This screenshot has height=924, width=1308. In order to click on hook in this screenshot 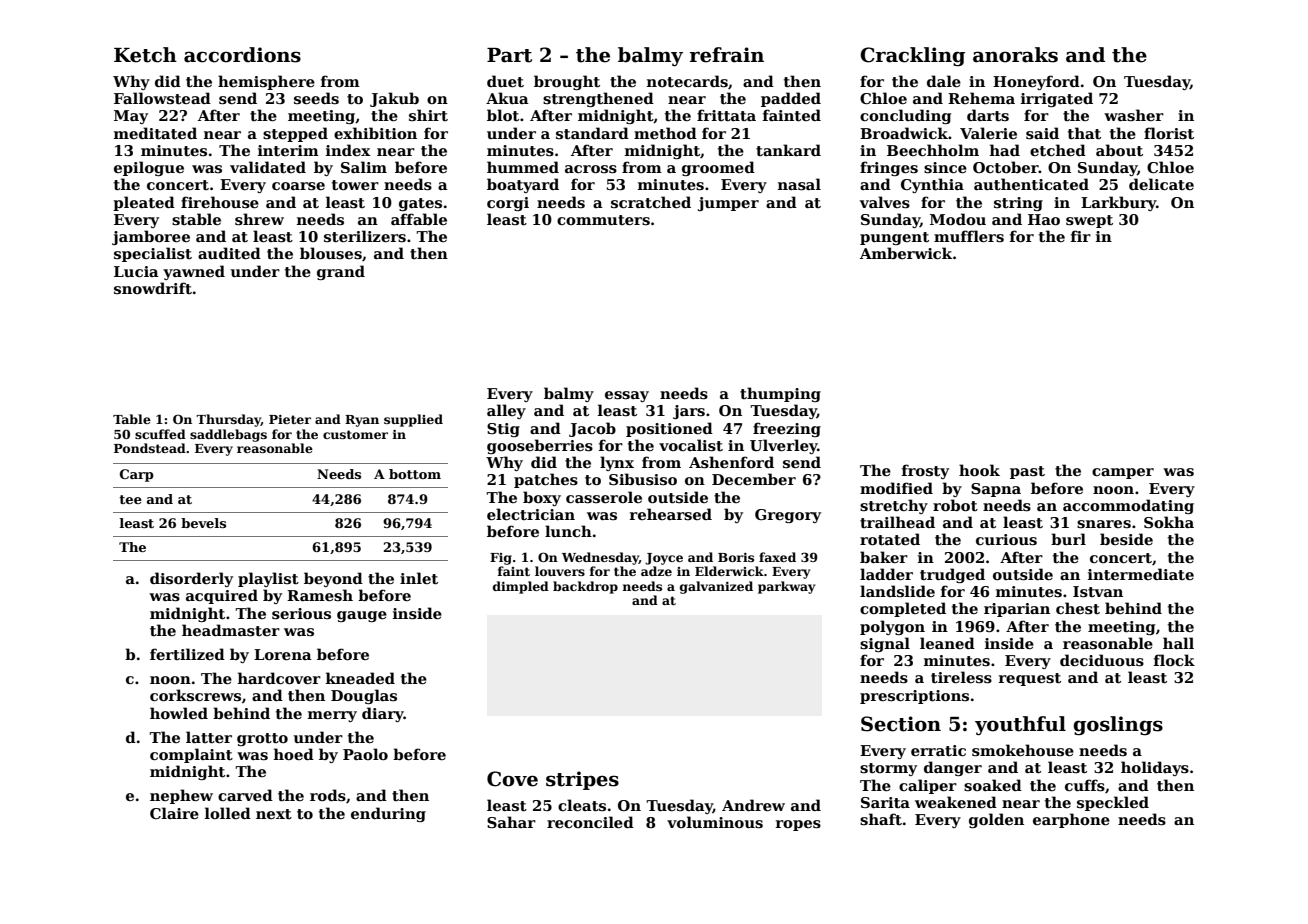, I will do `click(979, 470)`.
